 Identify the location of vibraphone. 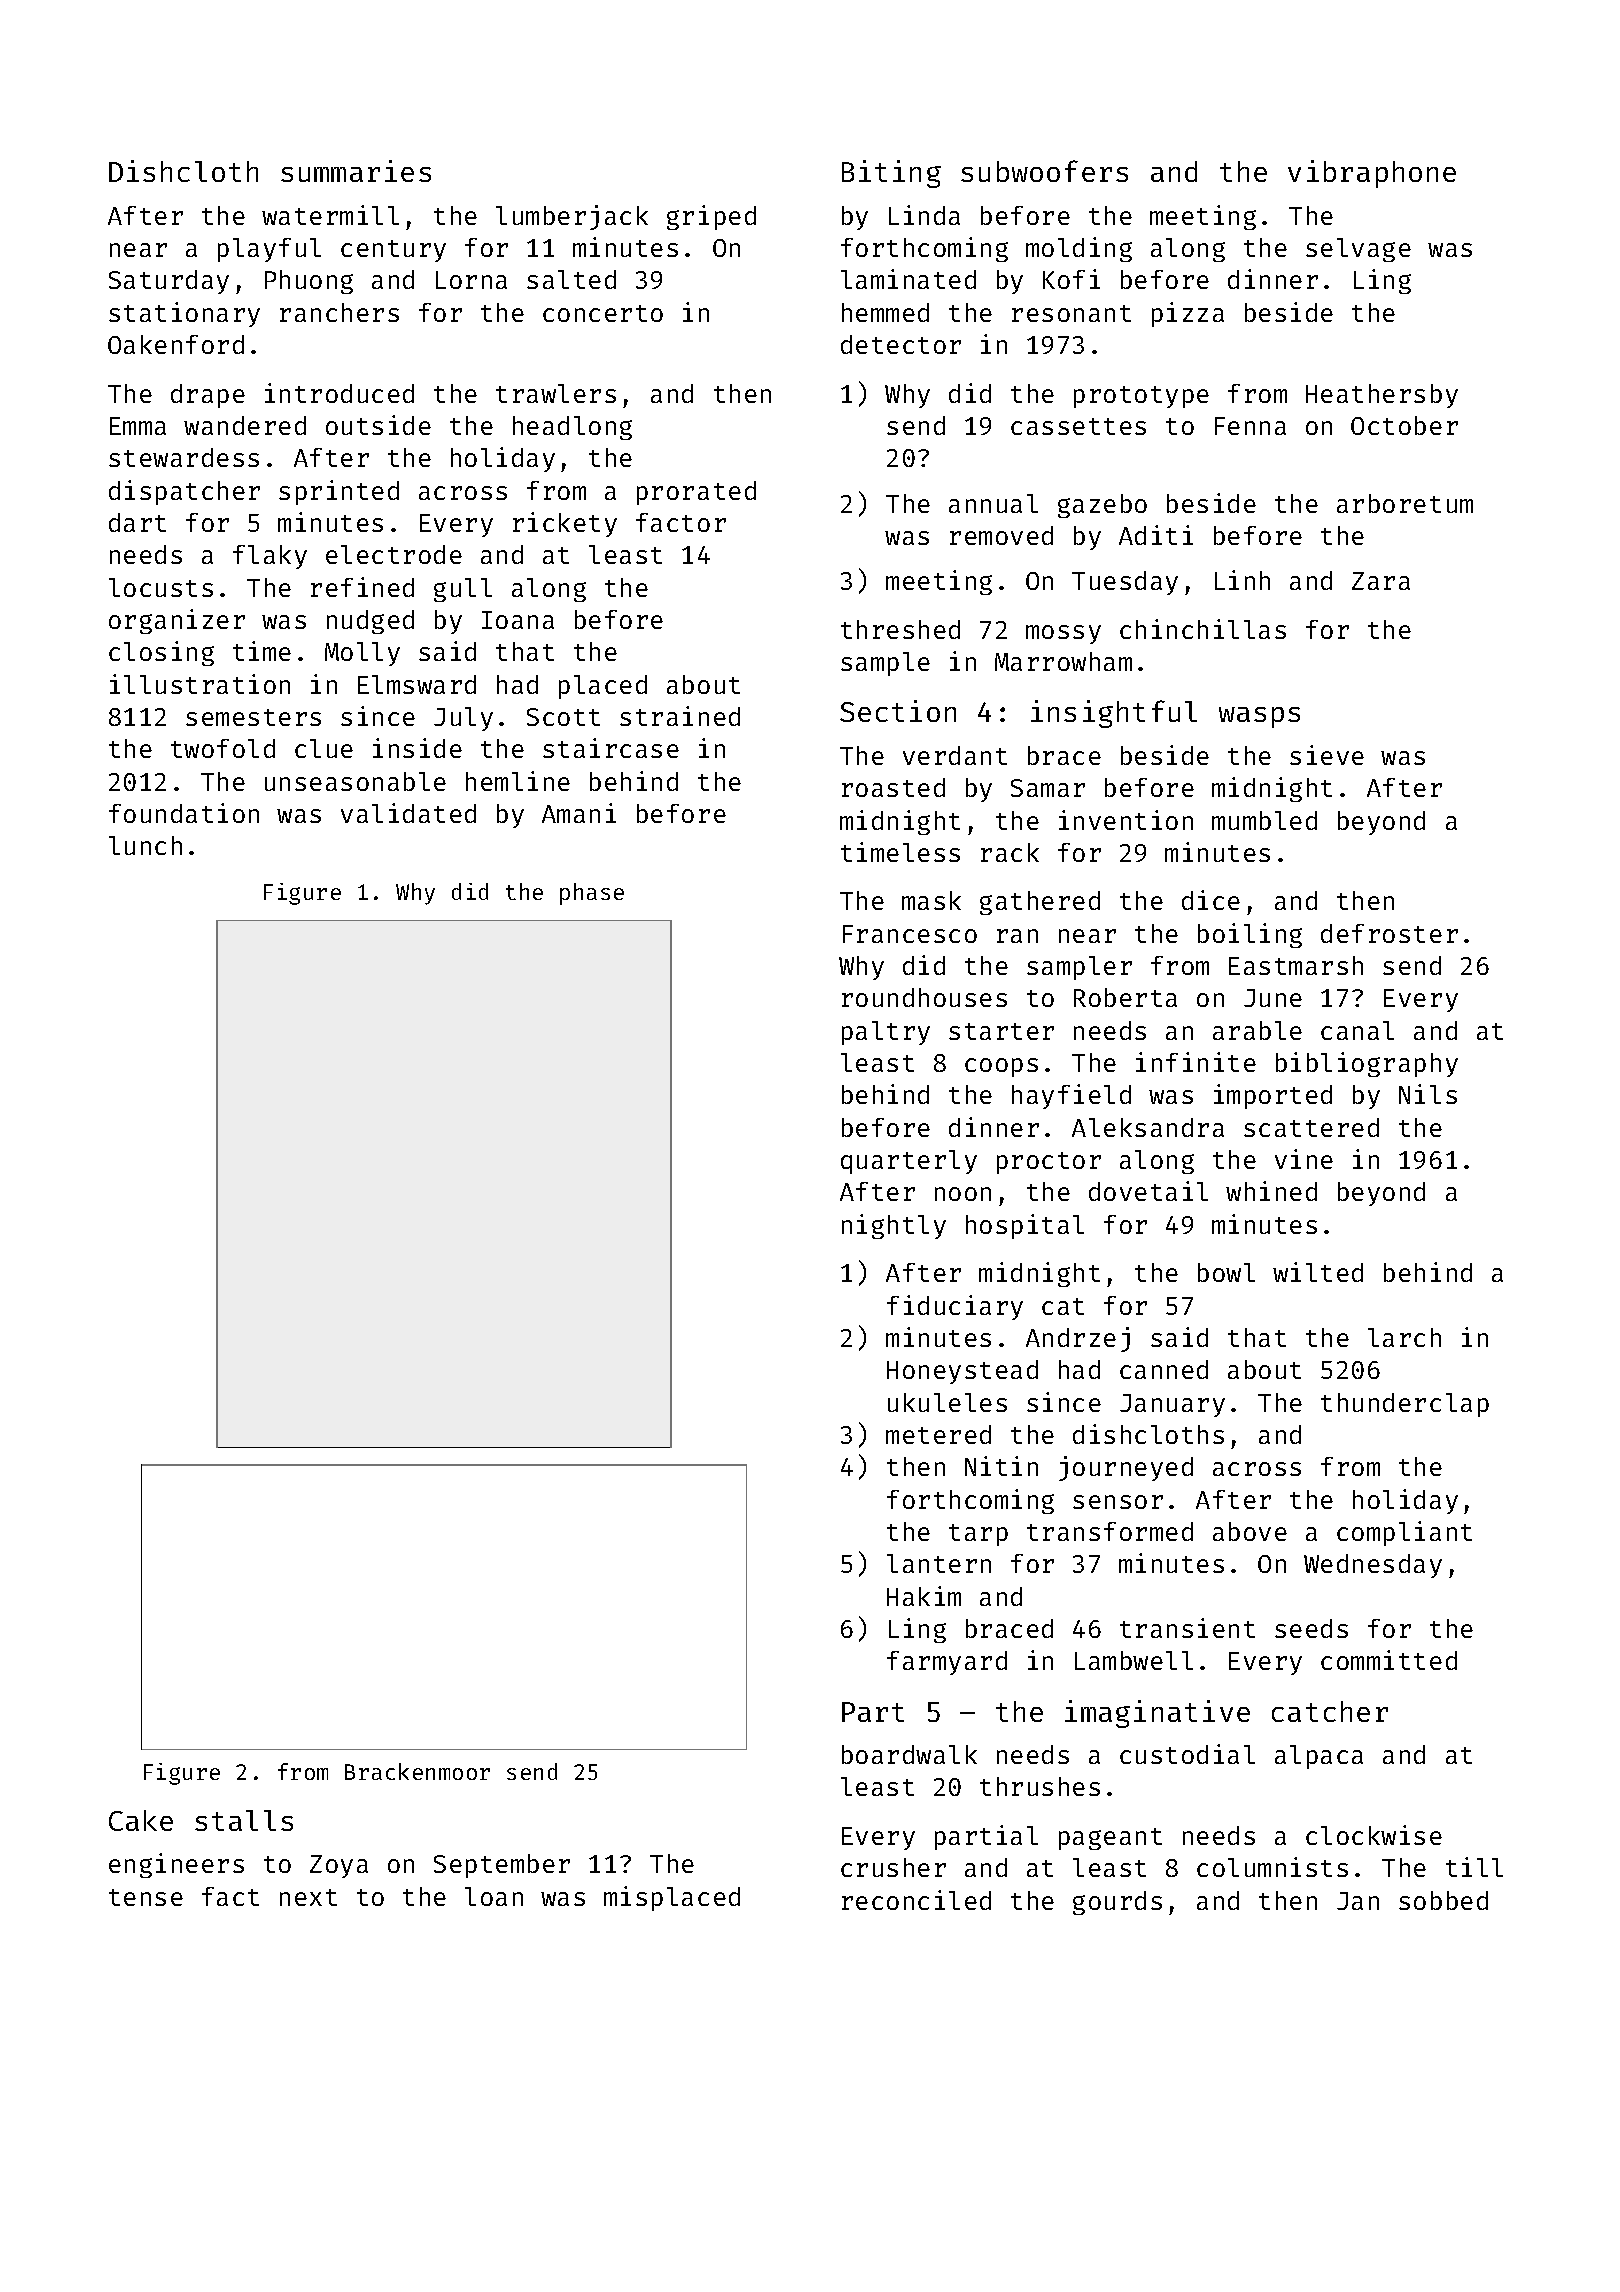
(1372, 174).
